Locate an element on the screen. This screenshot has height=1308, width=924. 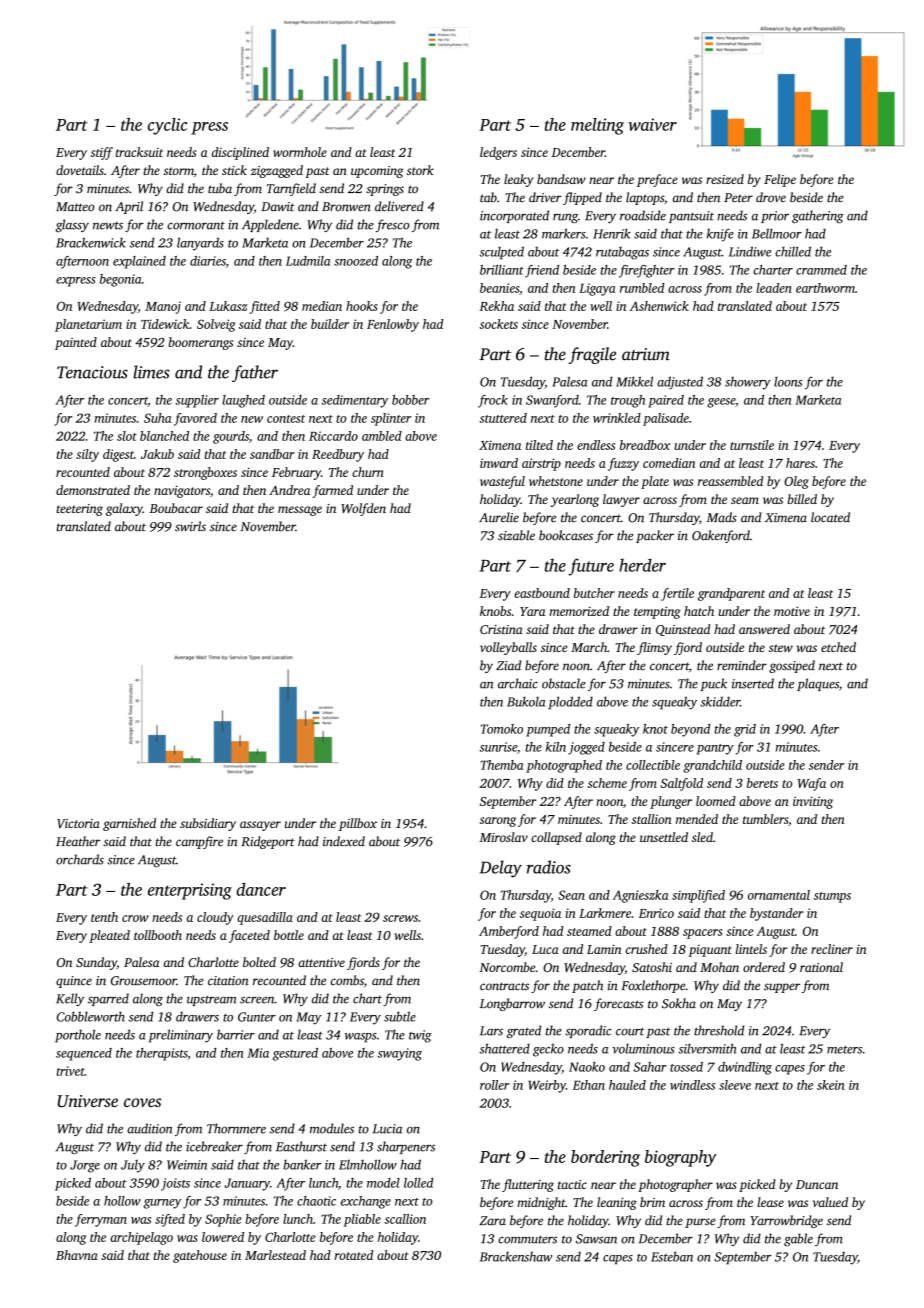
Wolfden is located at coordinates (363, 509).
